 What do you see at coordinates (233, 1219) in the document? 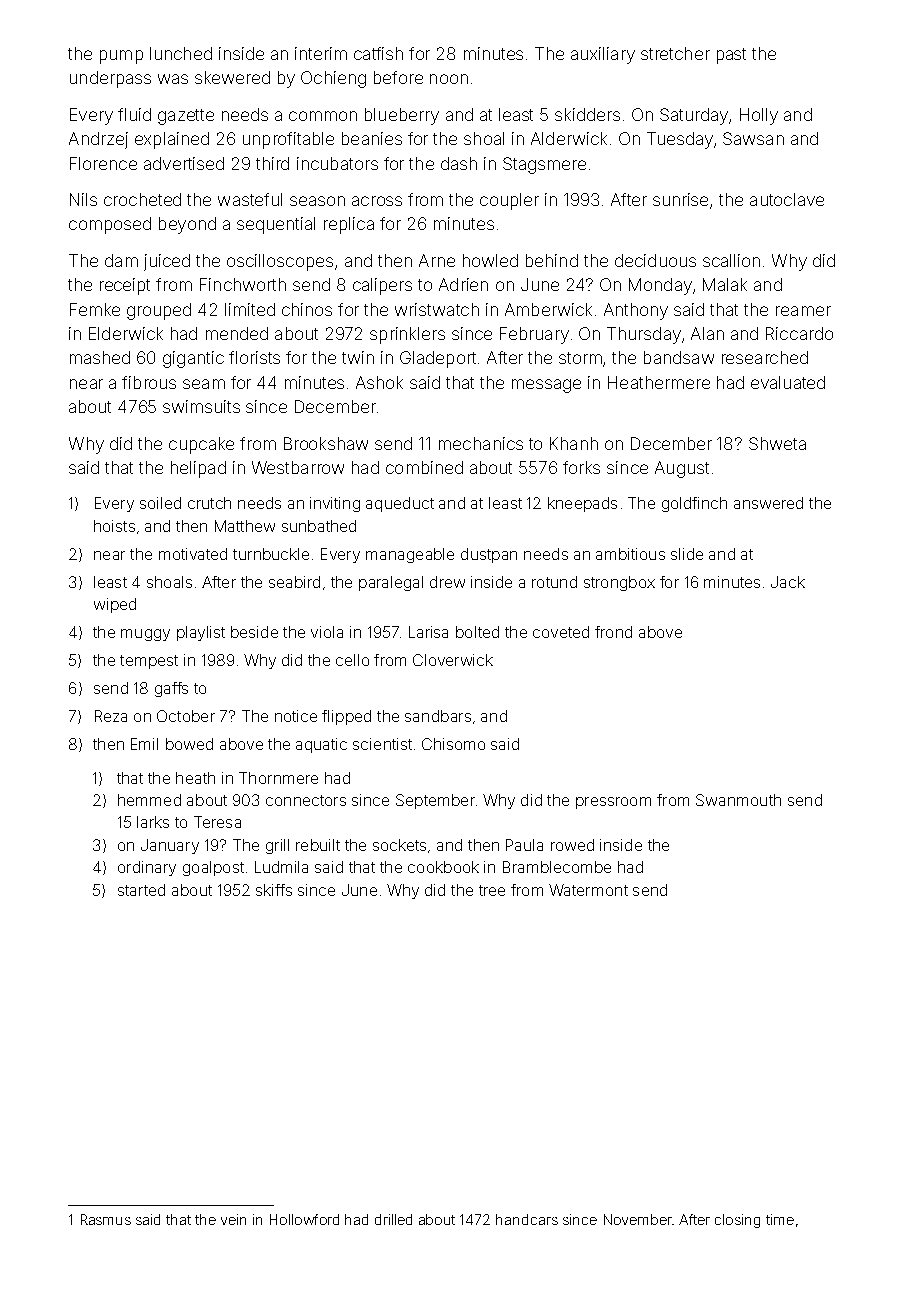
I see `vein` at bounding box center [233, 1219].
